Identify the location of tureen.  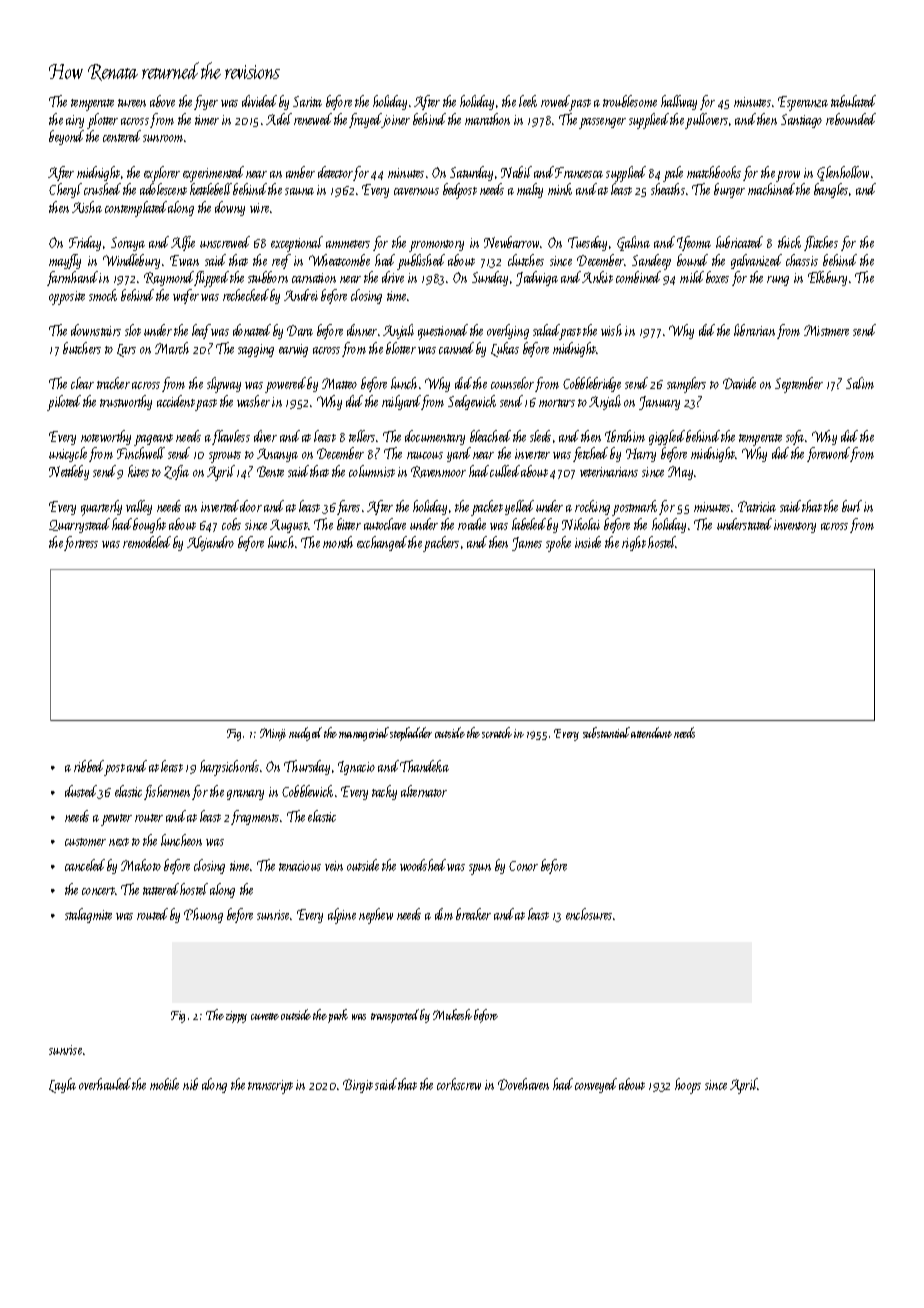
(132, 103).
